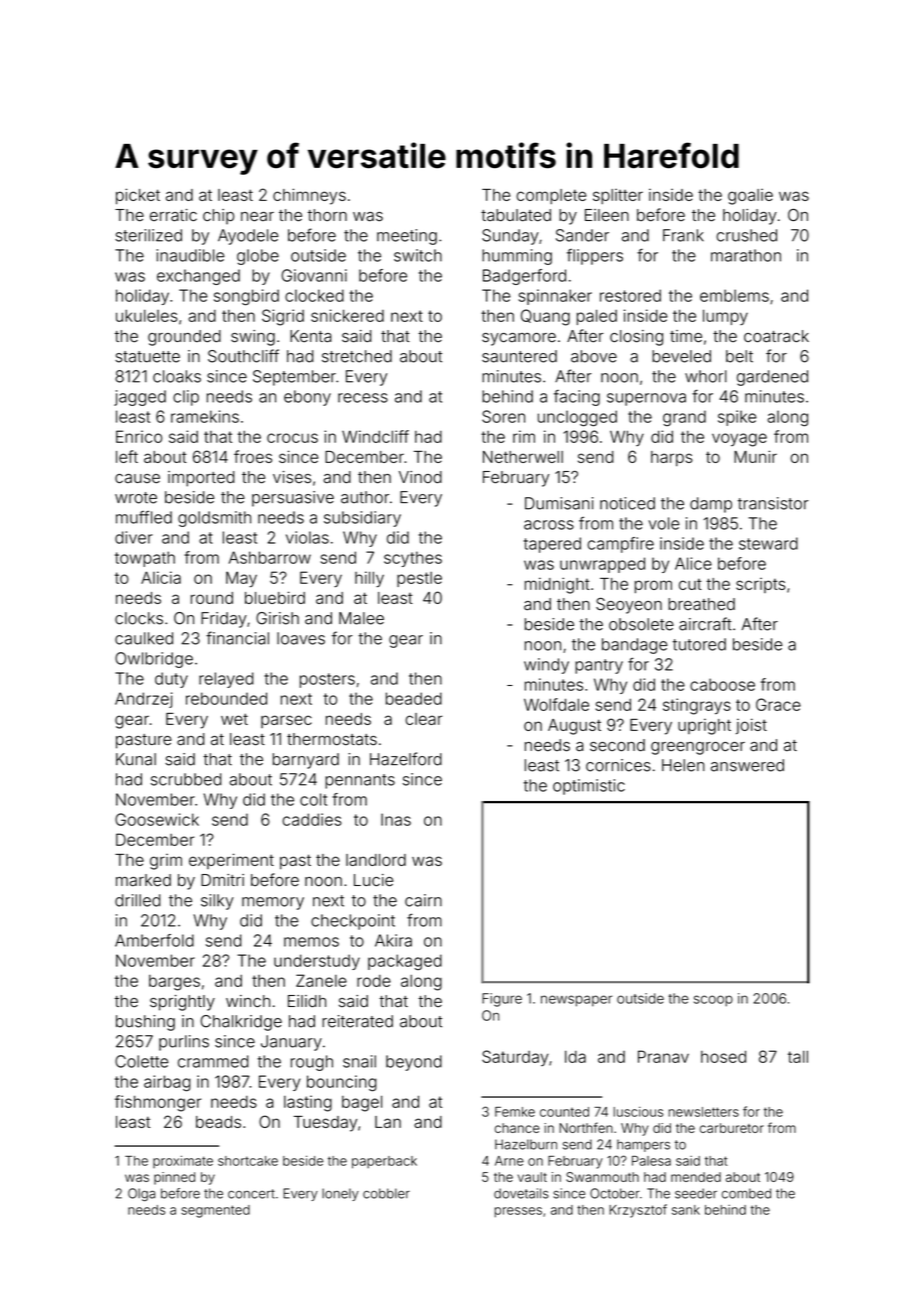 Image resolution: width=924 pixels, height=1311 pixels. I want to click on goalie, so click(750, 197).
